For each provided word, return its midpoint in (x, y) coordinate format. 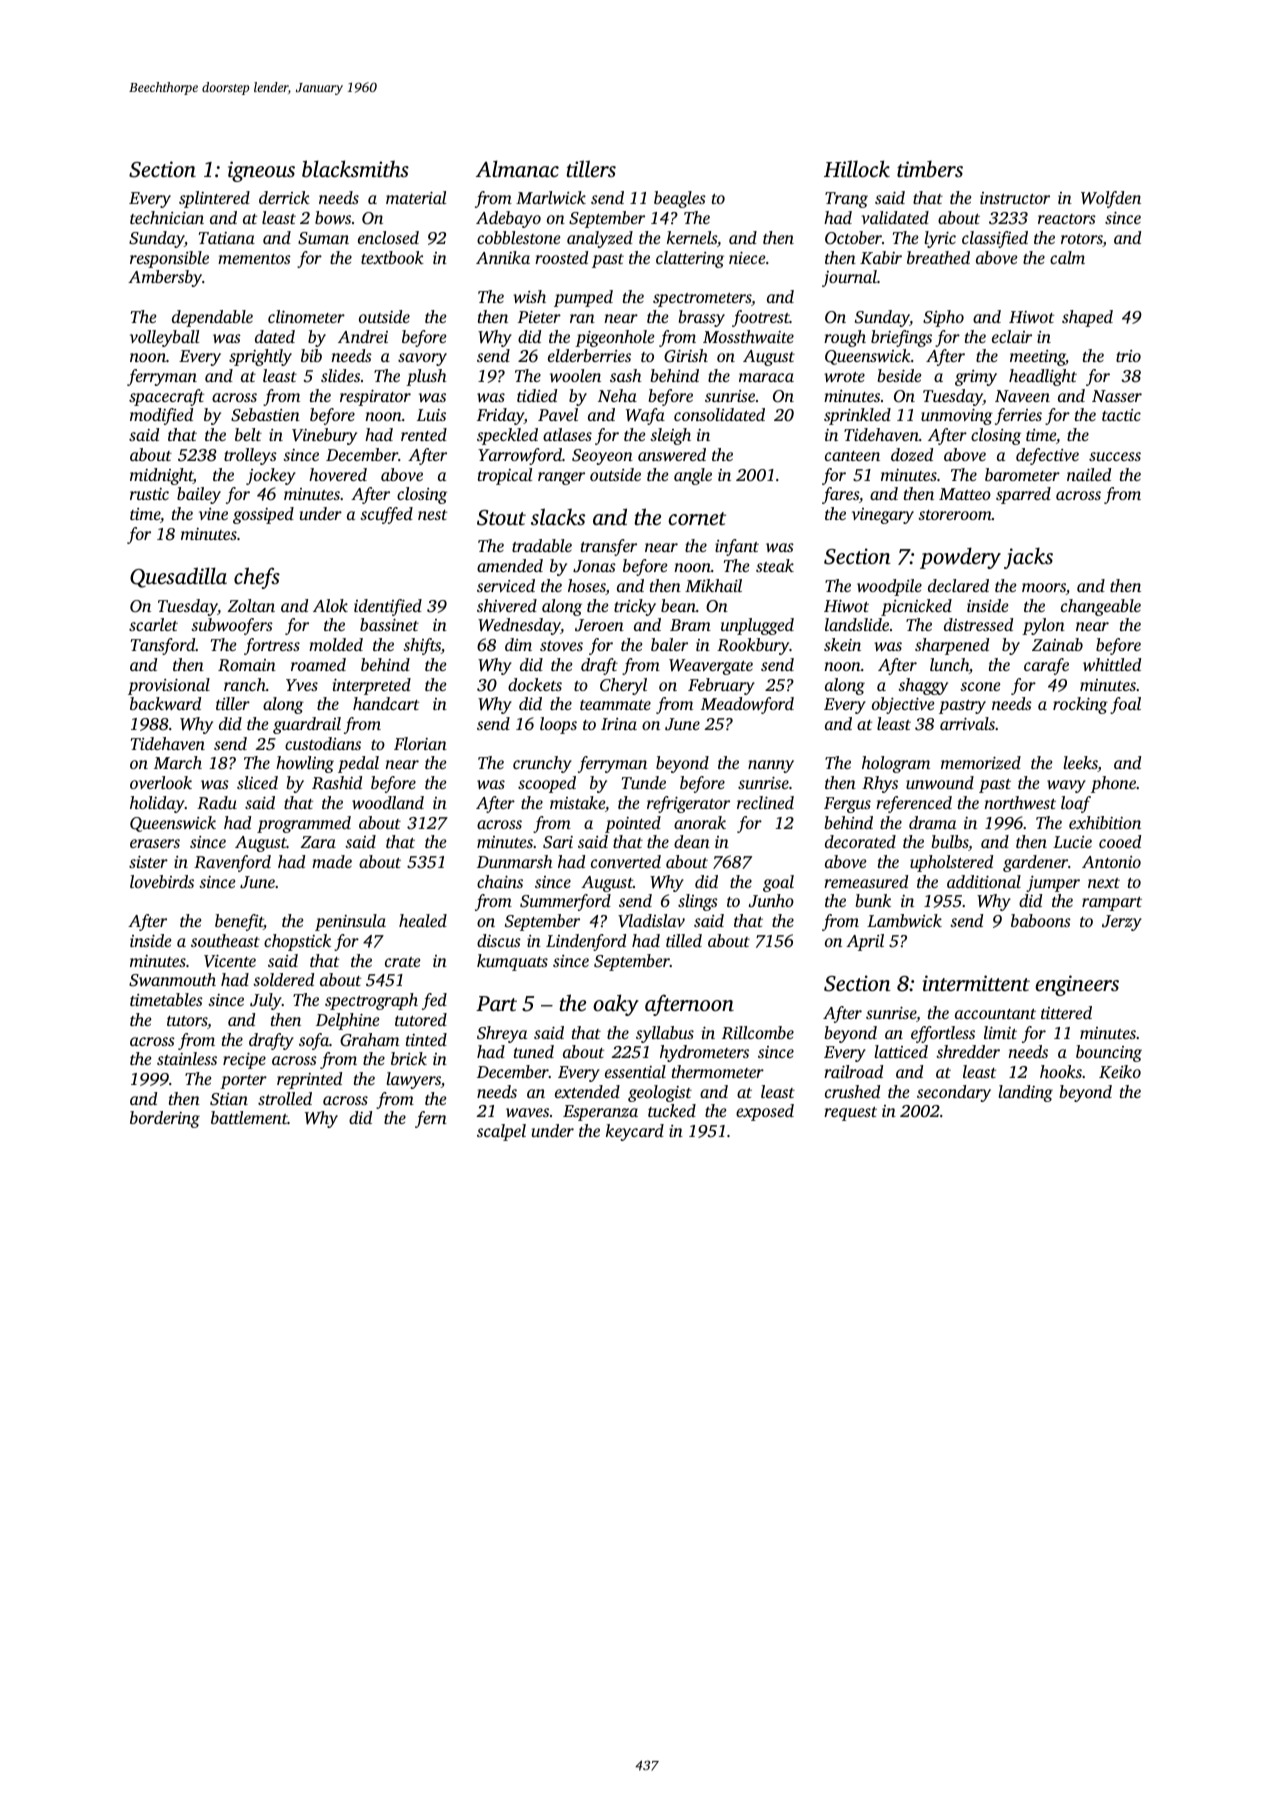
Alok (330, 605)
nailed (1089, 474)
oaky (616, 1005)
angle (693, 476)
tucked (672, 1110)
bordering (165, 1119)
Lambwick (904, 920)
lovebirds (162, 881)
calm (1067, 257)
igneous (261, 171)
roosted (561, 257)
